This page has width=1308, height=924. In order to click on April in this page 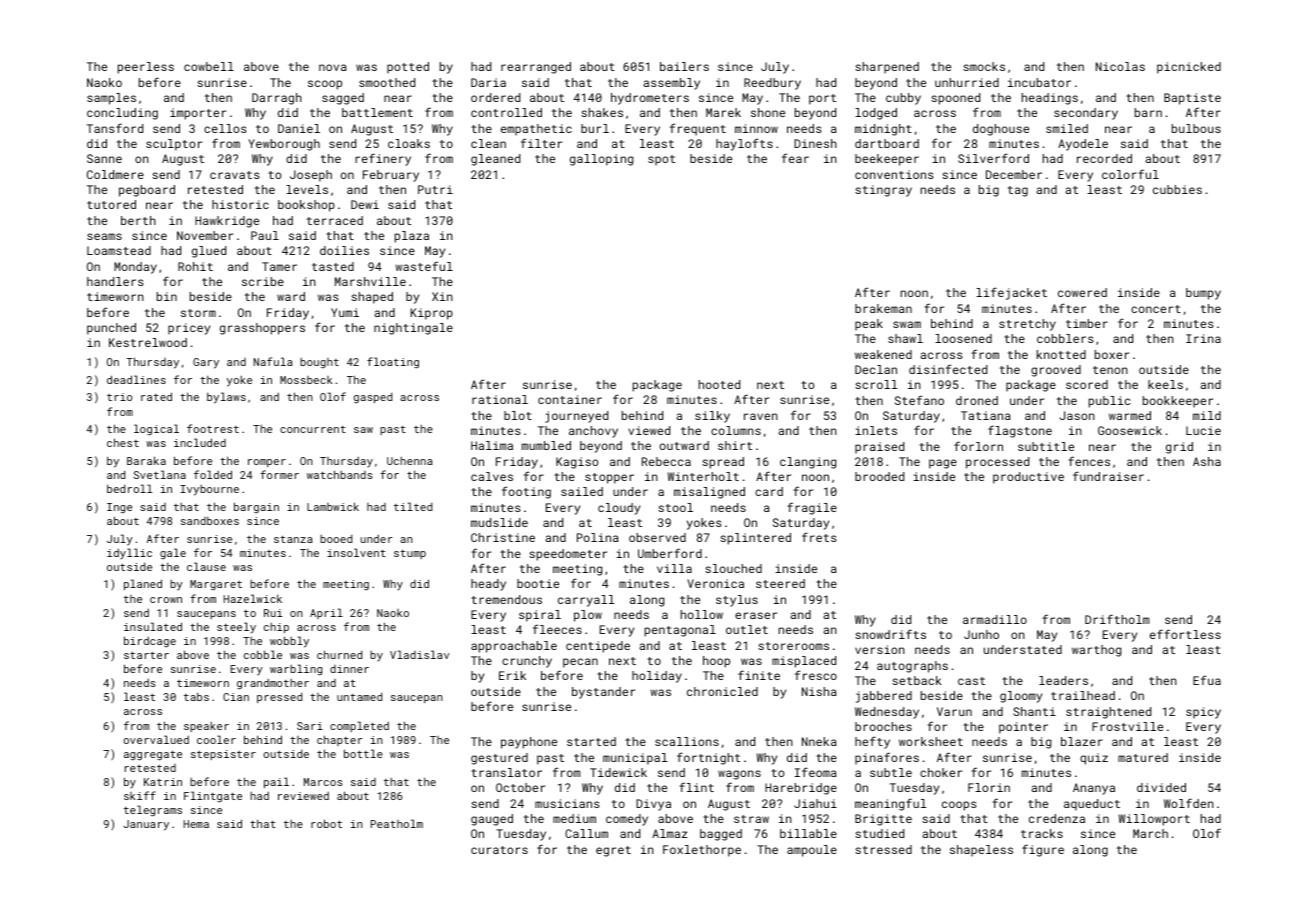, I will do `click(326, 613)`.
